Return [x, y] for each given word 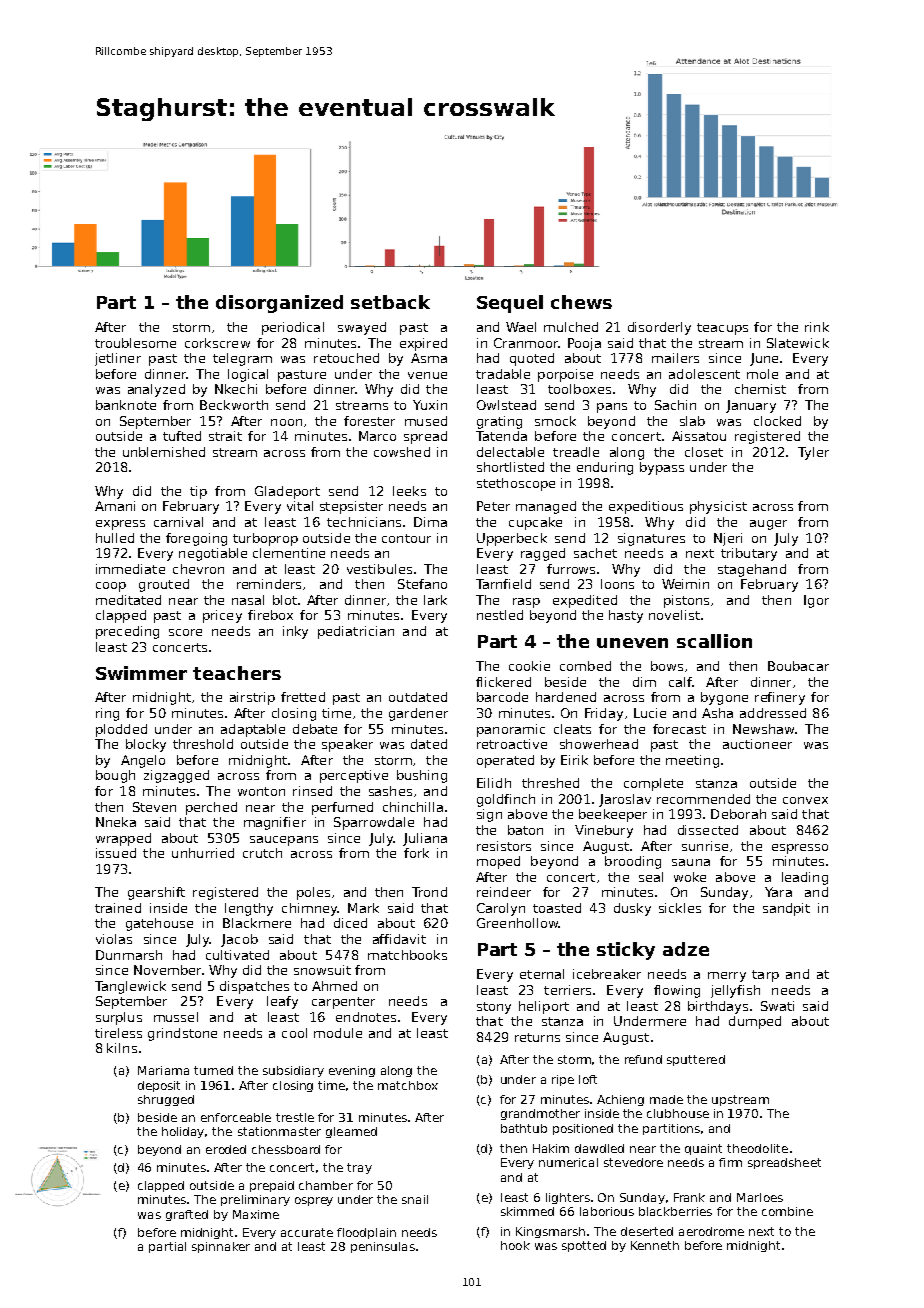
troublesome [135, 343]
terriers [567, 990]
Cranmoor [526, 343]
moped [498, 862]
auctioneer [757, 744]
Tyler [813, 453]
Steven [154, 807]
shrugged [166, 1100]
